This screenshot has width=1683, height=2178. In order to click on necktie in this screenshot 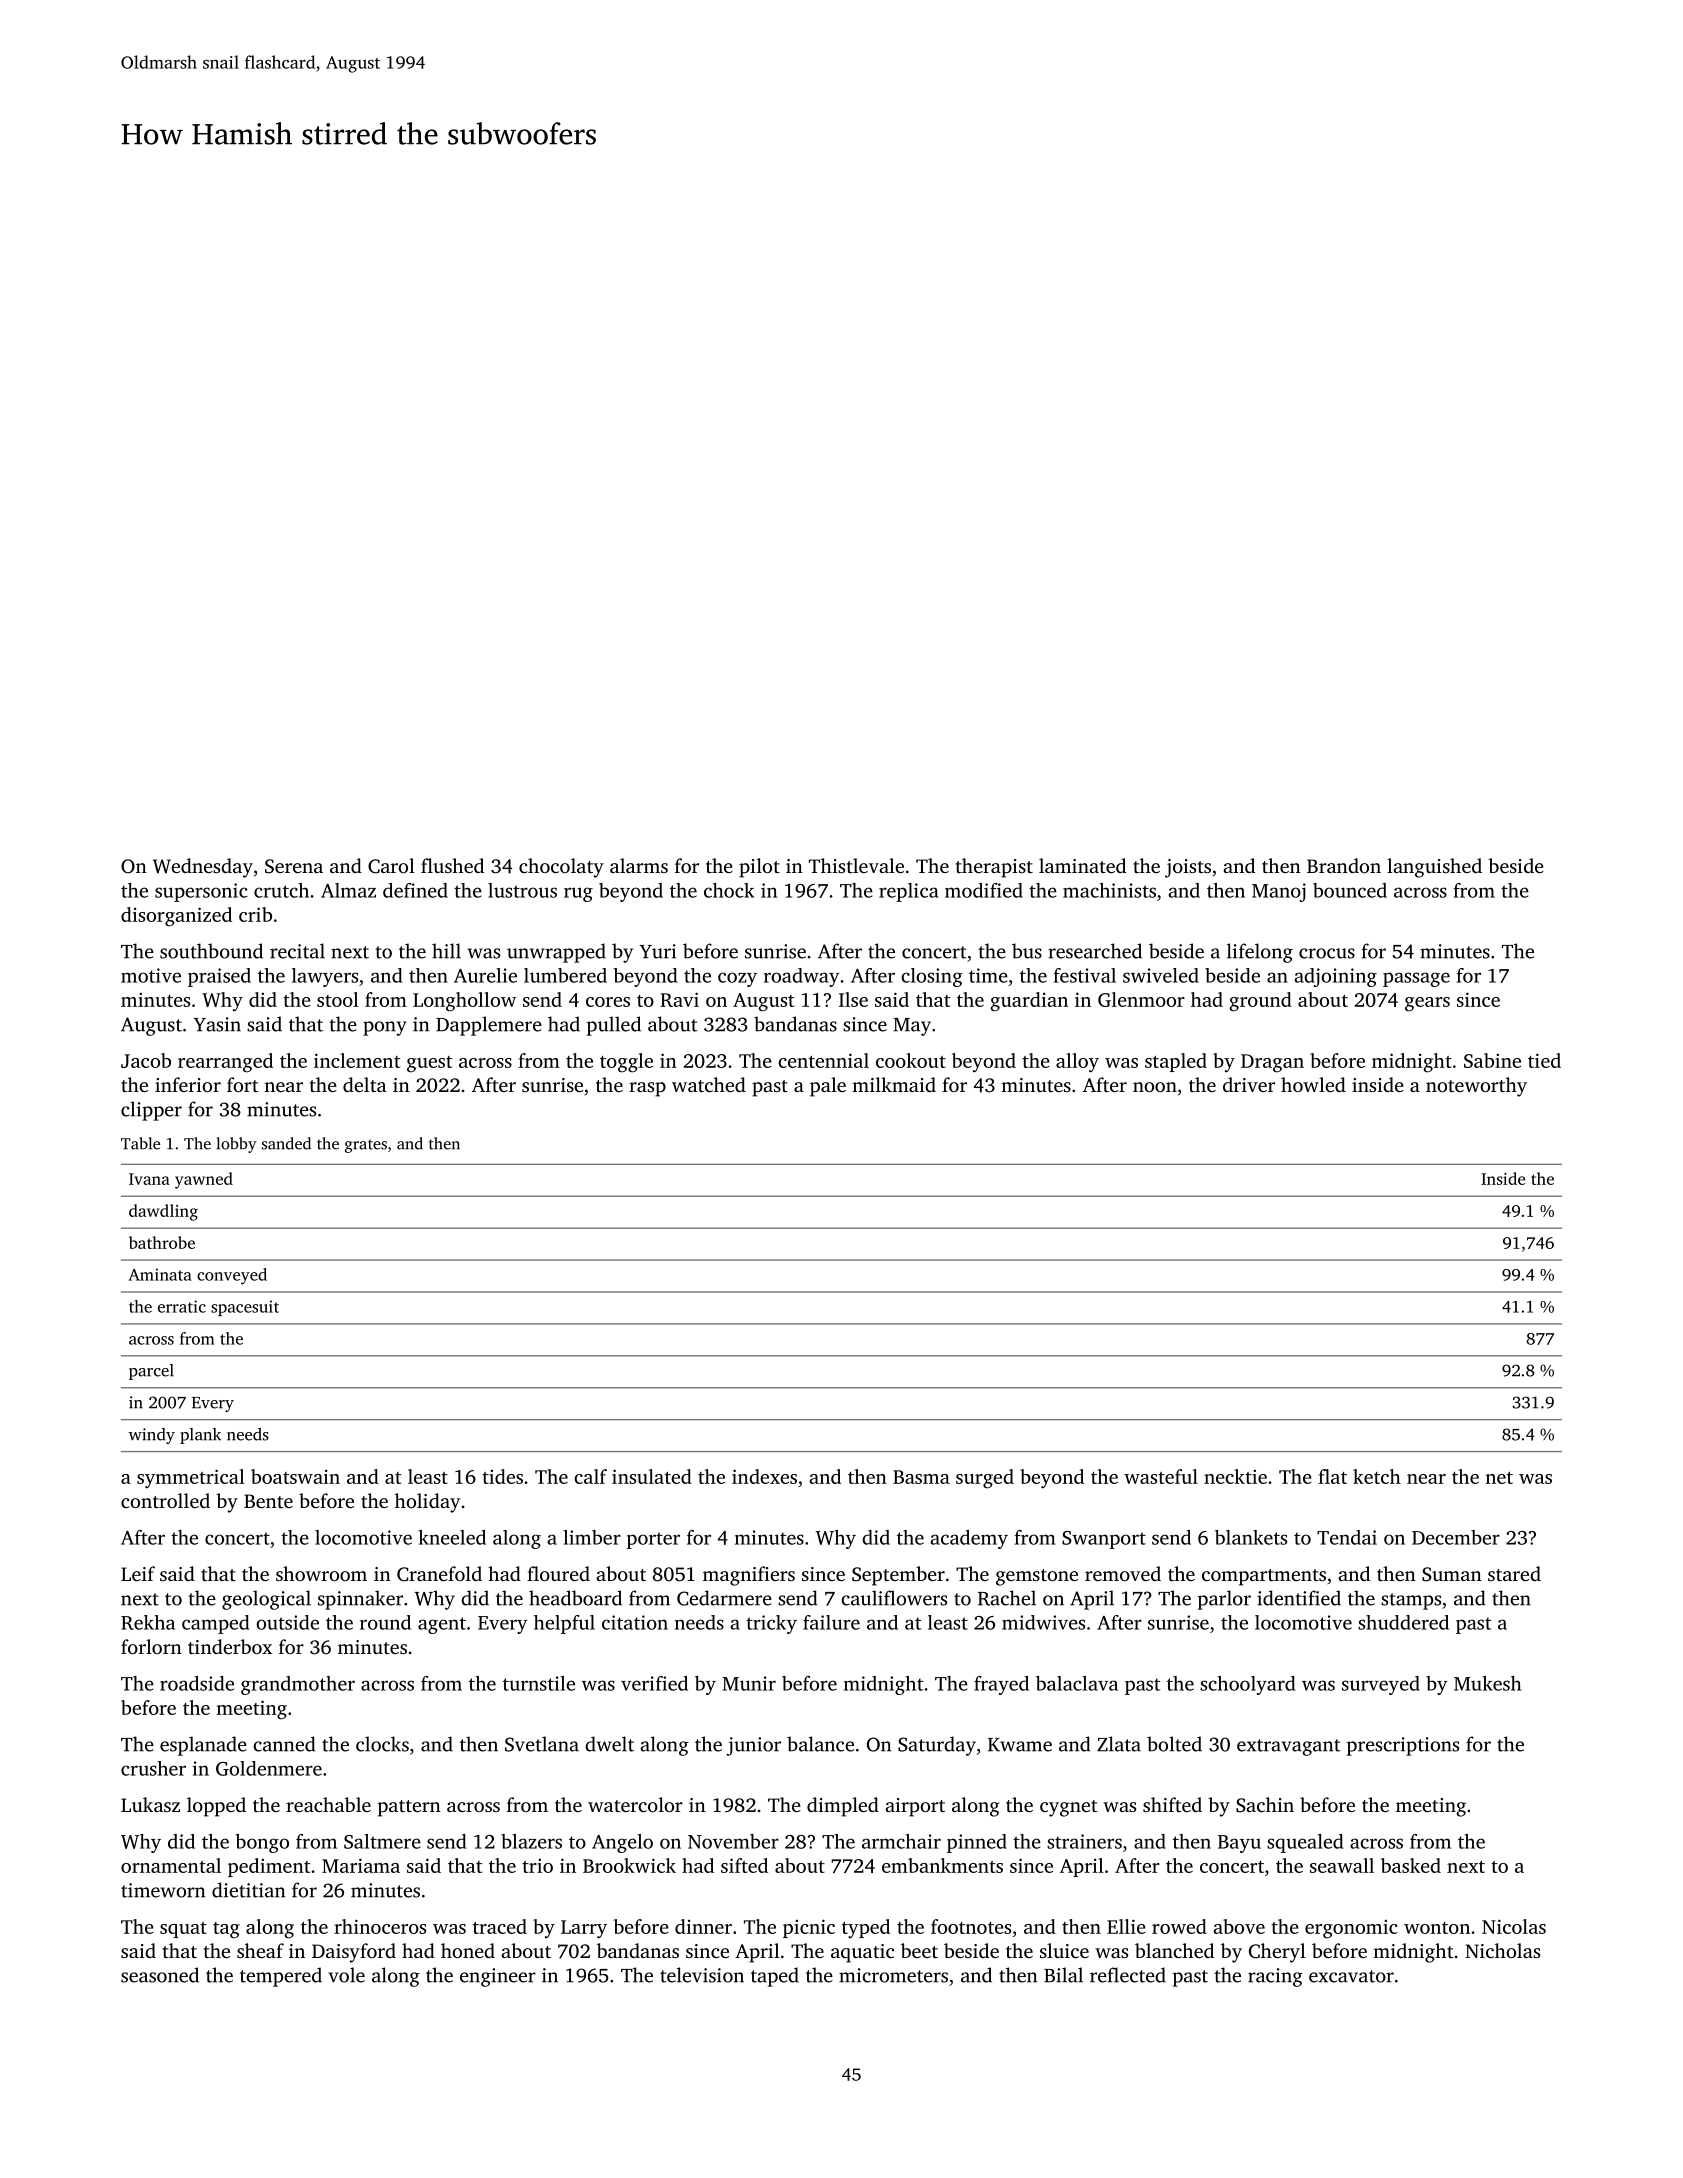, I will do `click(1235, 1476)`.
